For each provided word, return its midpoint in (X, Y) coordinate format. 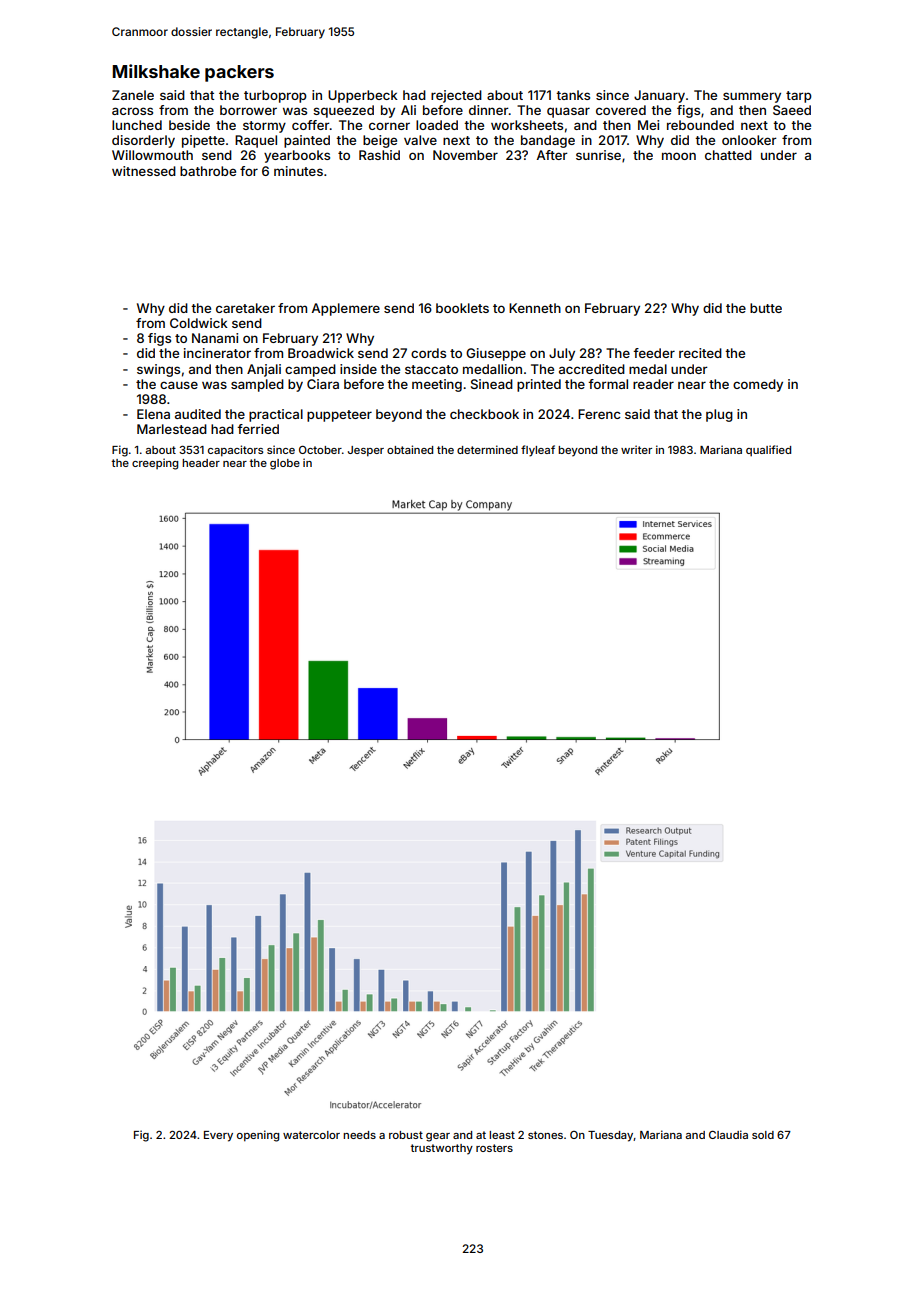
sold (763, 1135)
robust (406, 1135)
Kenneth (535, 308)
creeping (155, 464)
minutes (298, 171)
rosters (494, 1148)
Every (218, 1136)
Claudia (728, 1134)
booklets (462, 308)
